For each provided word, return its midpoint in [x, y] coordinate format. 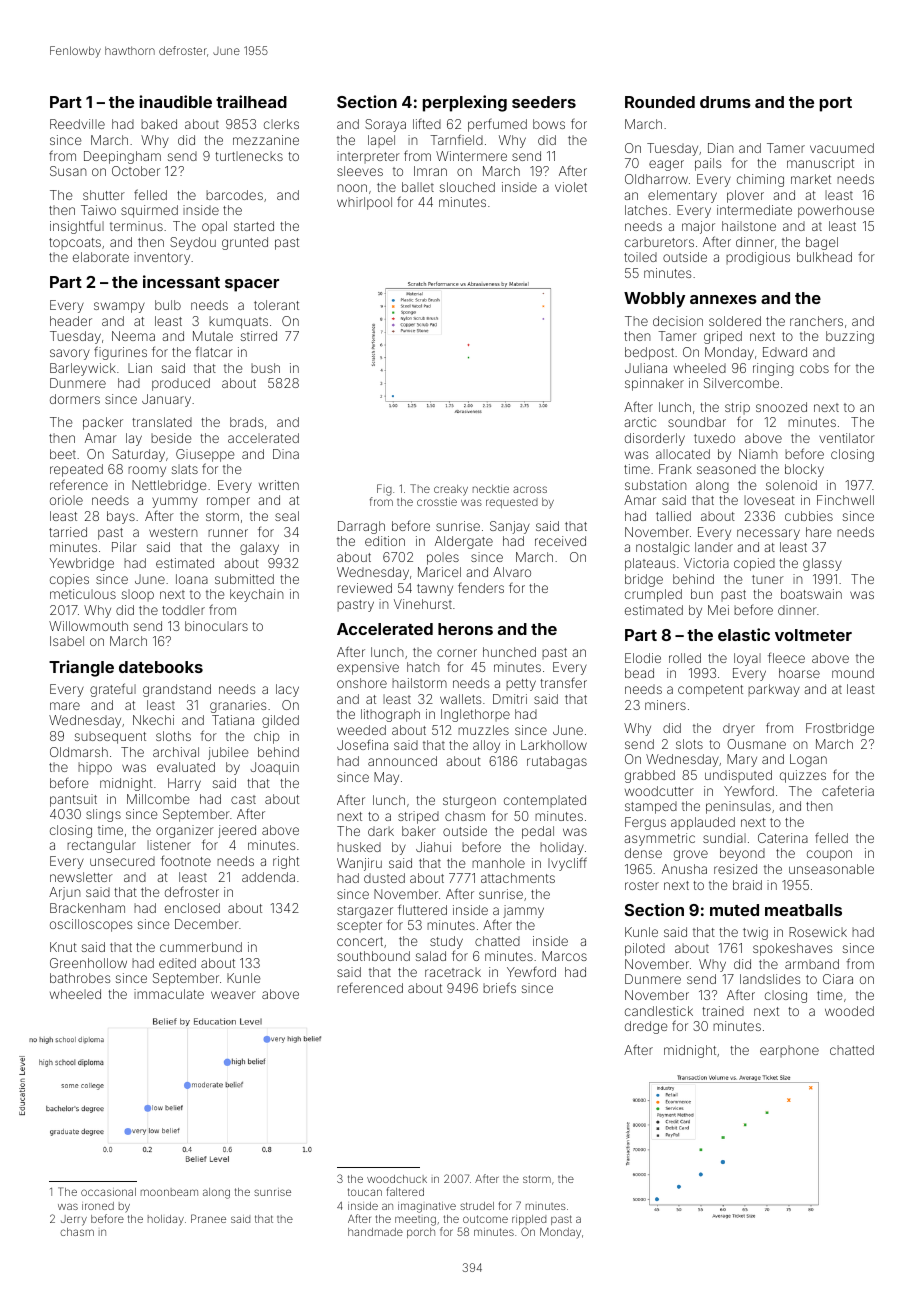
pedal [538, 832]
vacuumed [842, 148]
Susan [68, 171]
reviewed [364, 588]
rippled [529, 1220]
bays [121, 517]
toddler [183, 610]
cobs [814, 368]
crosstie [437, 501]
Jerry [74, 1220]
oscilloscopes [91, 925]
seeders [544, 102]
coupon [829, 855]
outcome [485, 1219]
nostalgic [663, 548]
